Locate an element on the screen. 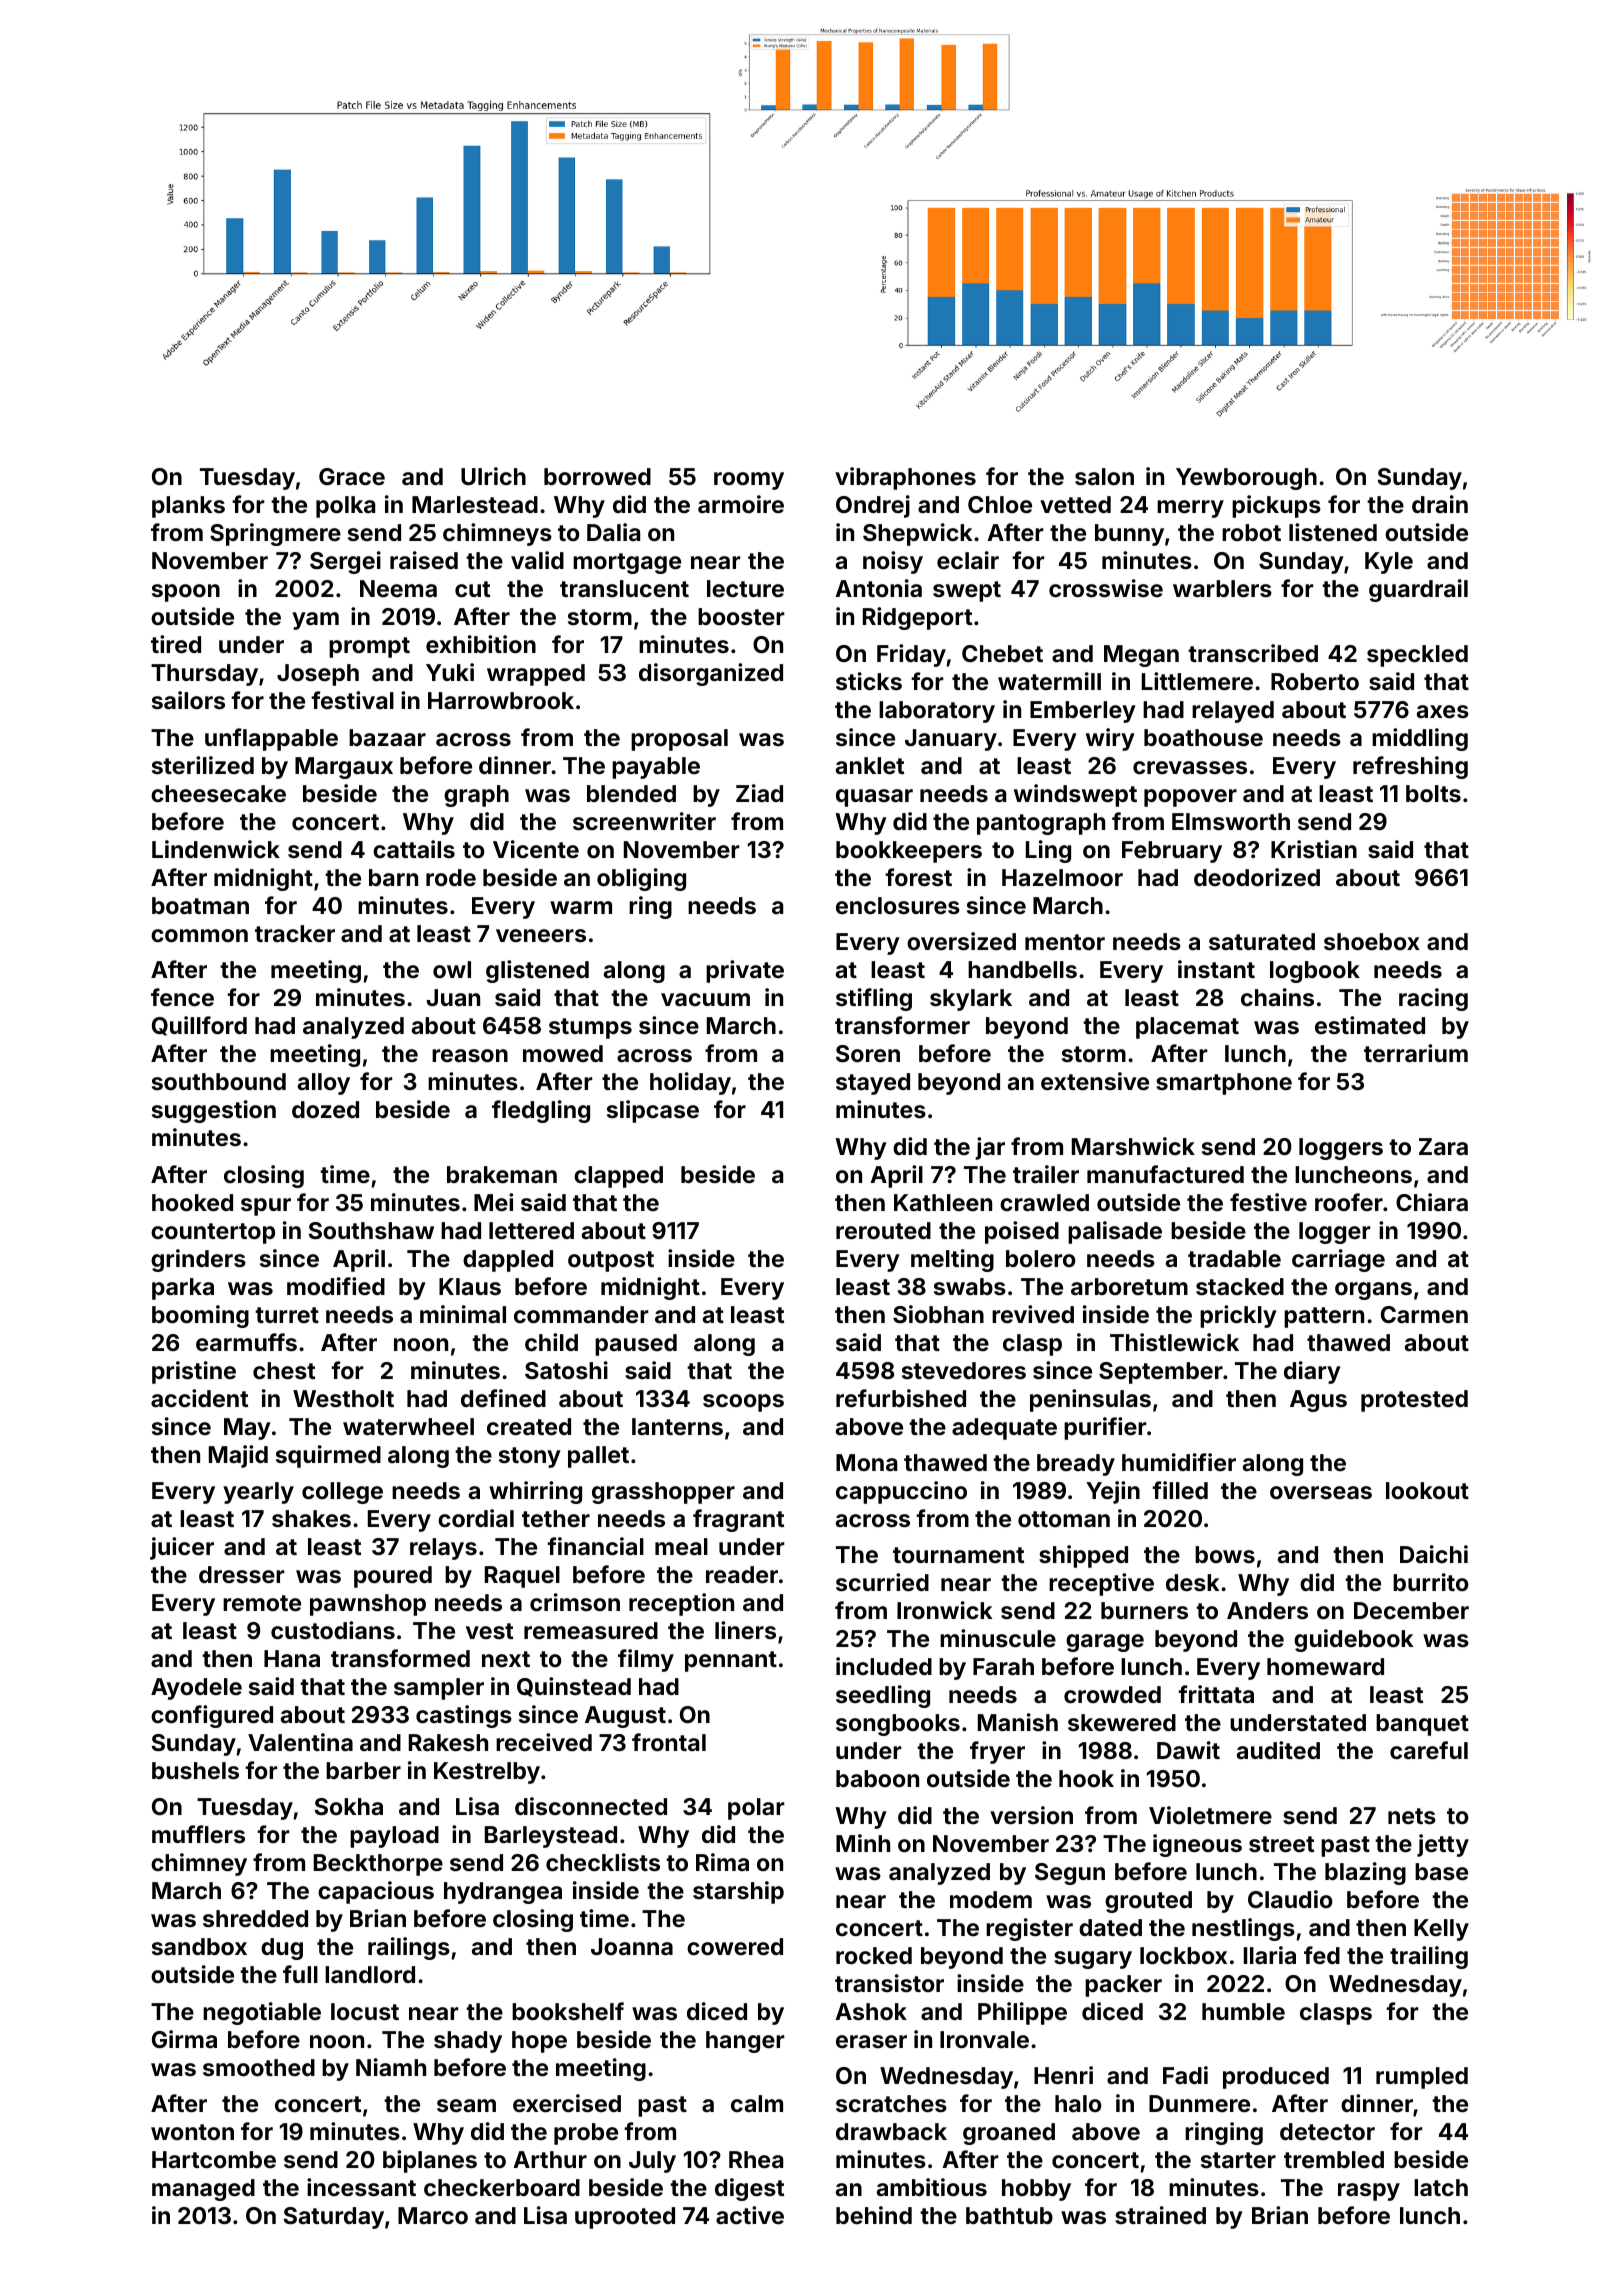 The width and height of the screenshot is (1620, 2292). vibraphones is located at coordinates (905, 478).
